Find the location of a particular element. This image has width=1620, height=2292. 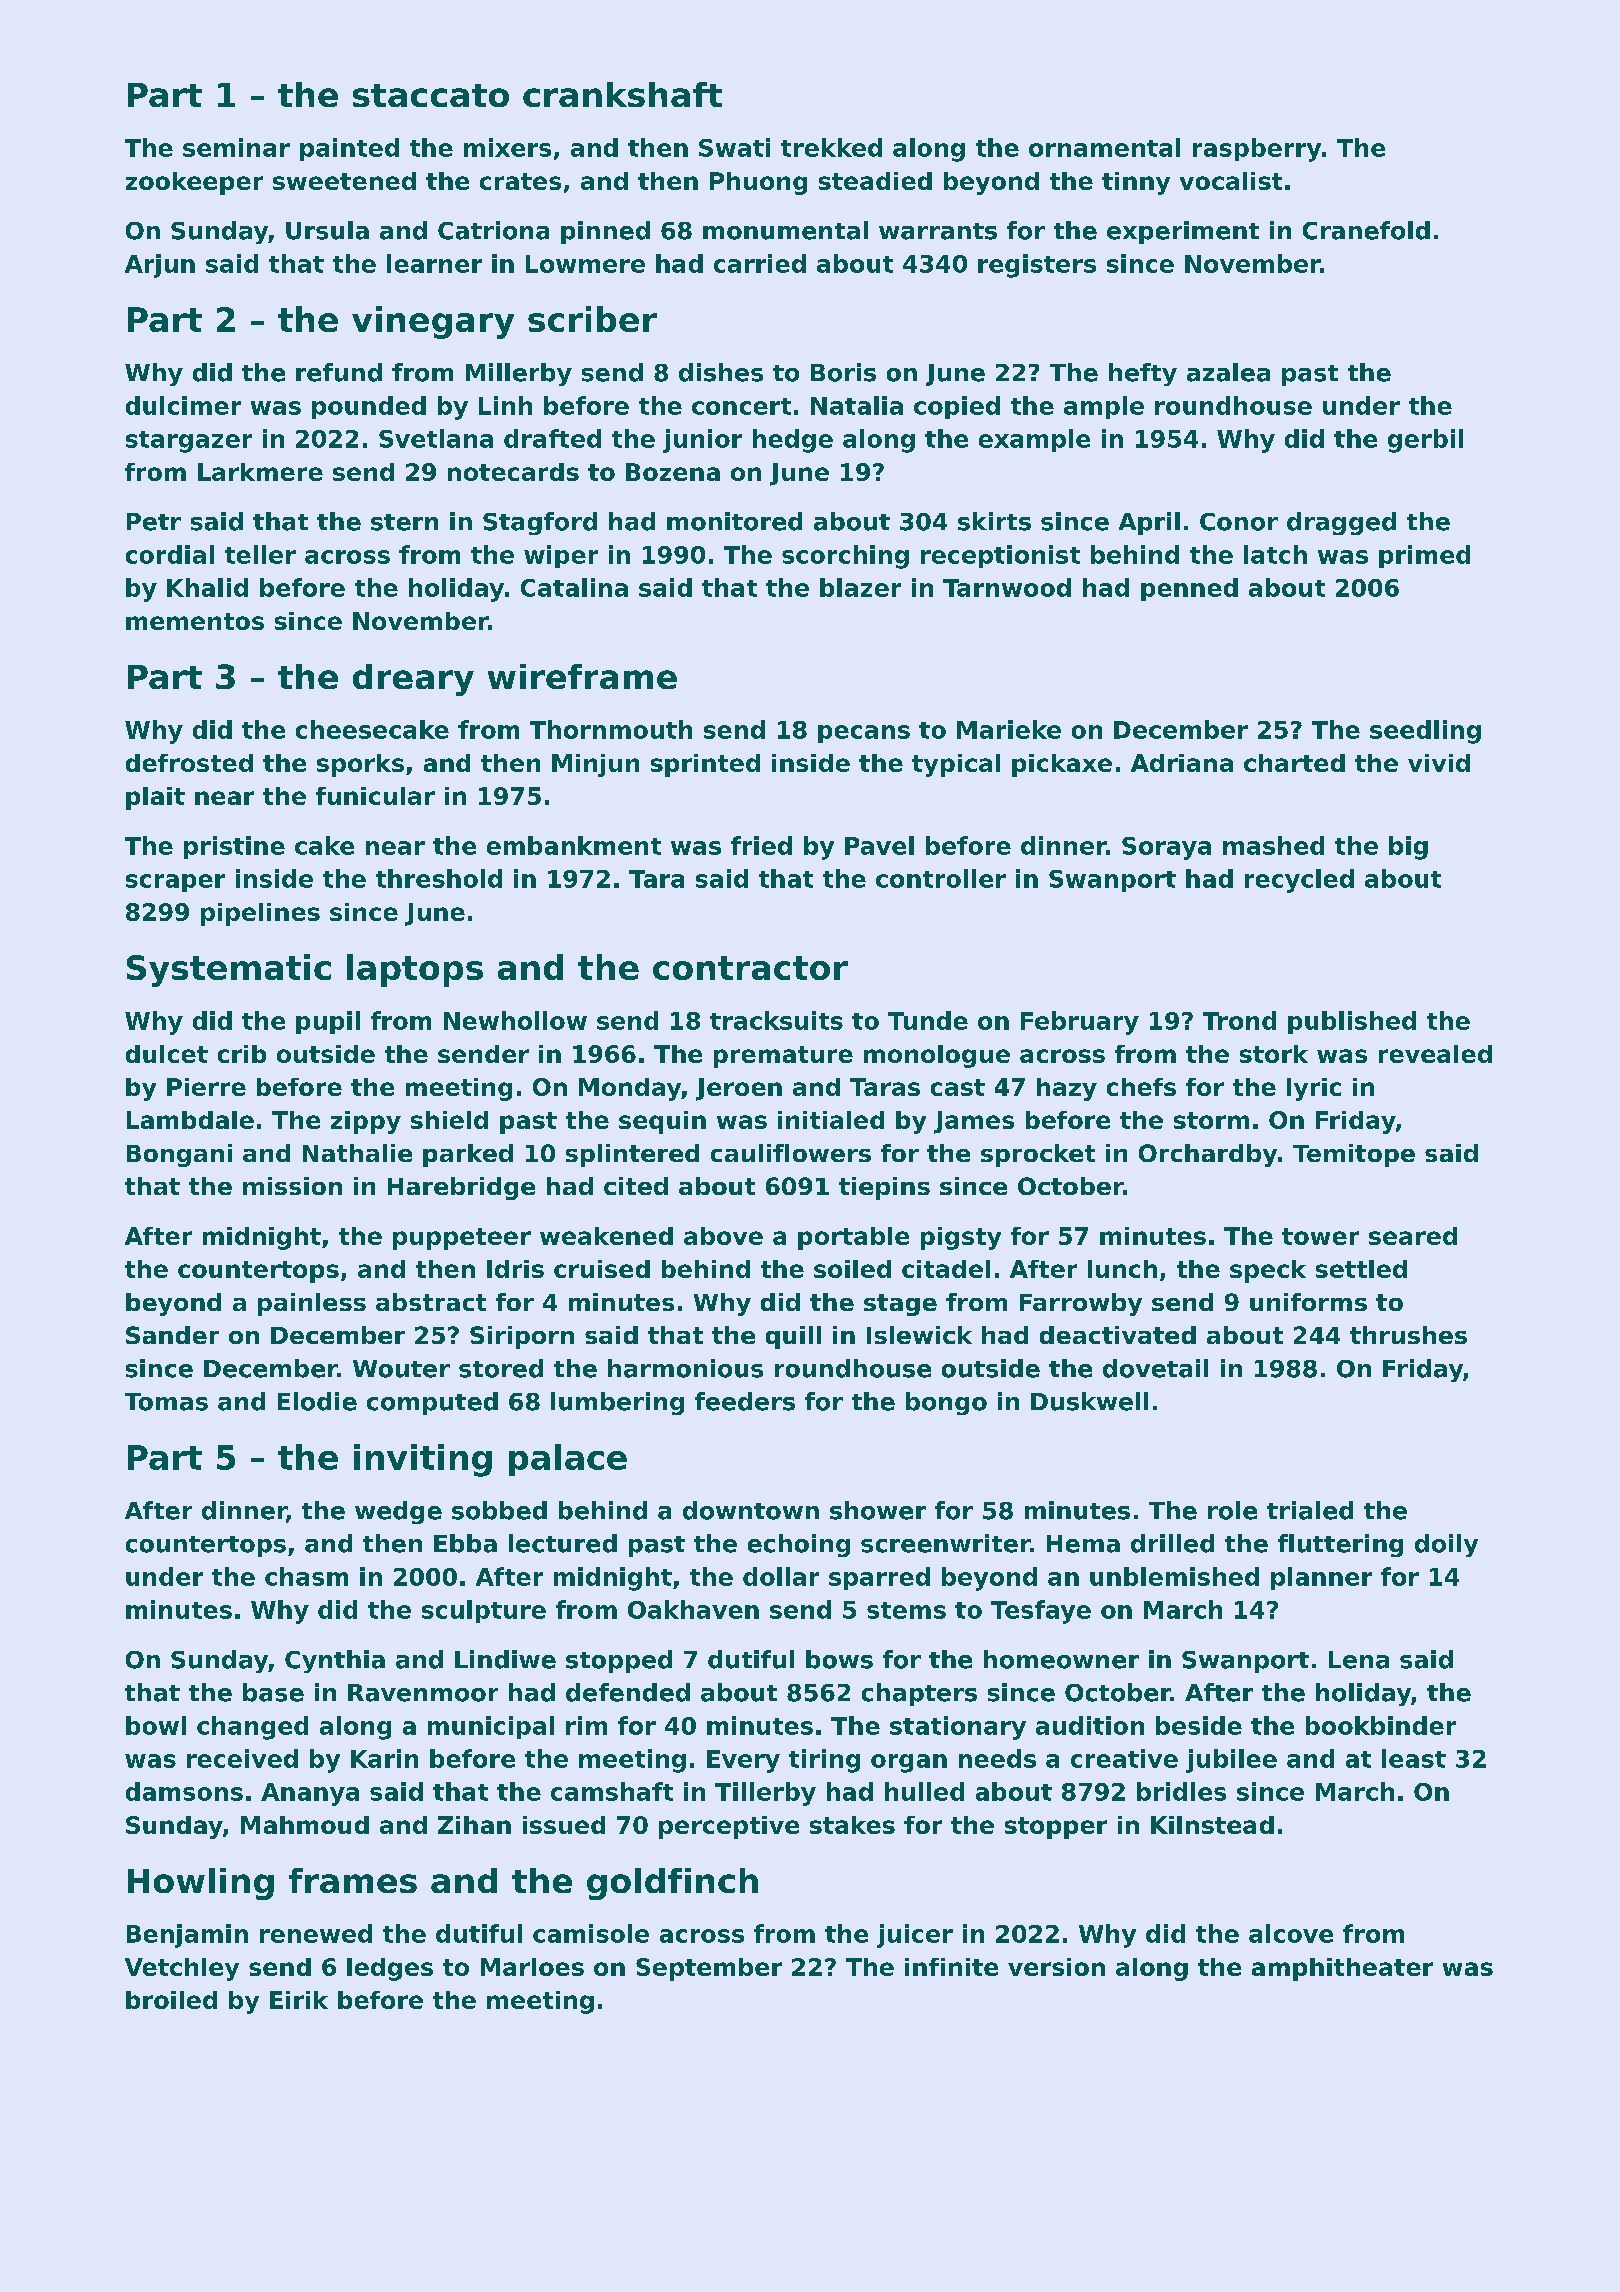

downtown is located at coordinates (751, 1510).
